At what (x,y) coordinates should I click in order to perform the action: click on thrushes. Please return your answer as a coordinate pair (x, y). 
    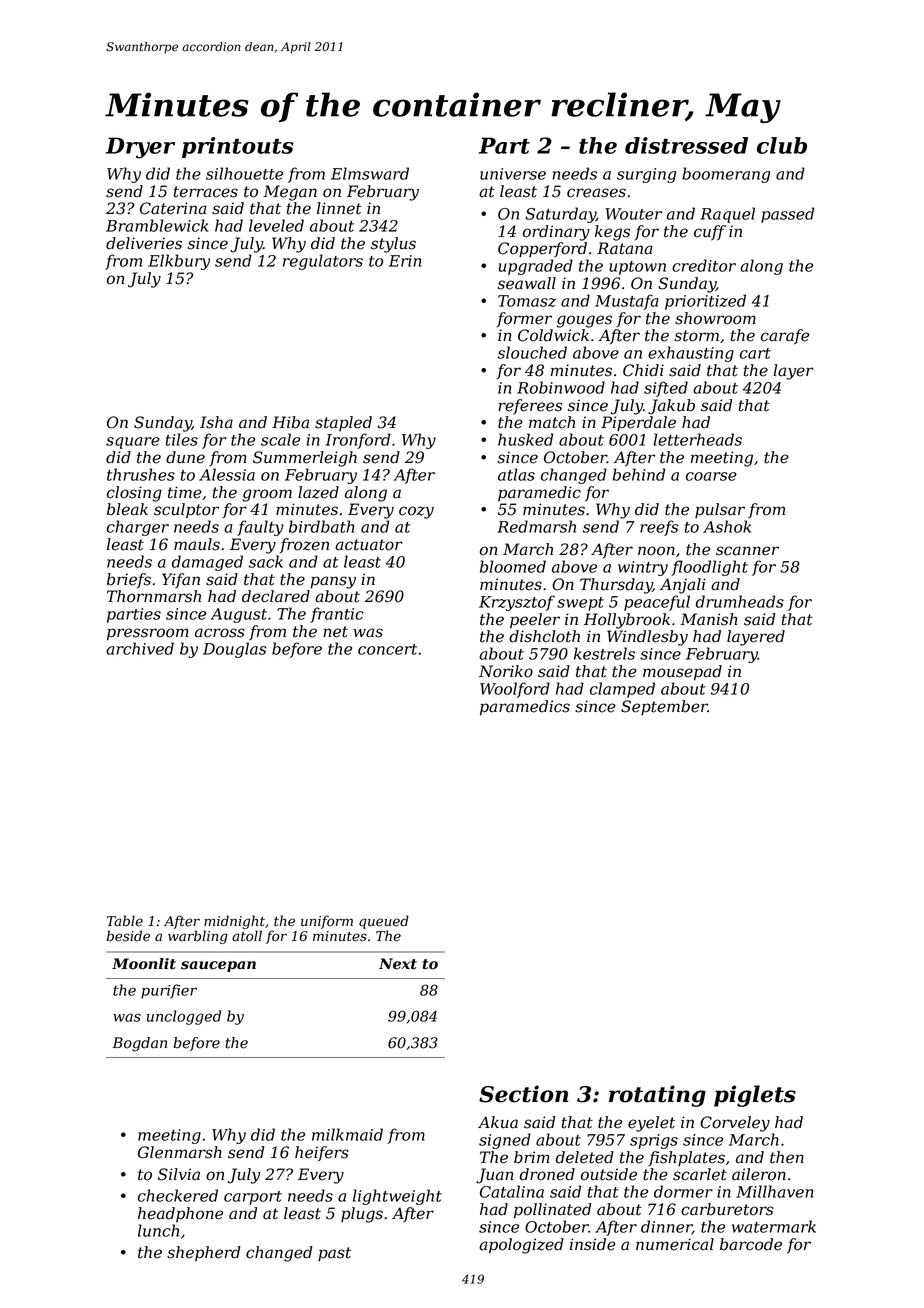
    Looking at the image, I should click on (141, 474).
